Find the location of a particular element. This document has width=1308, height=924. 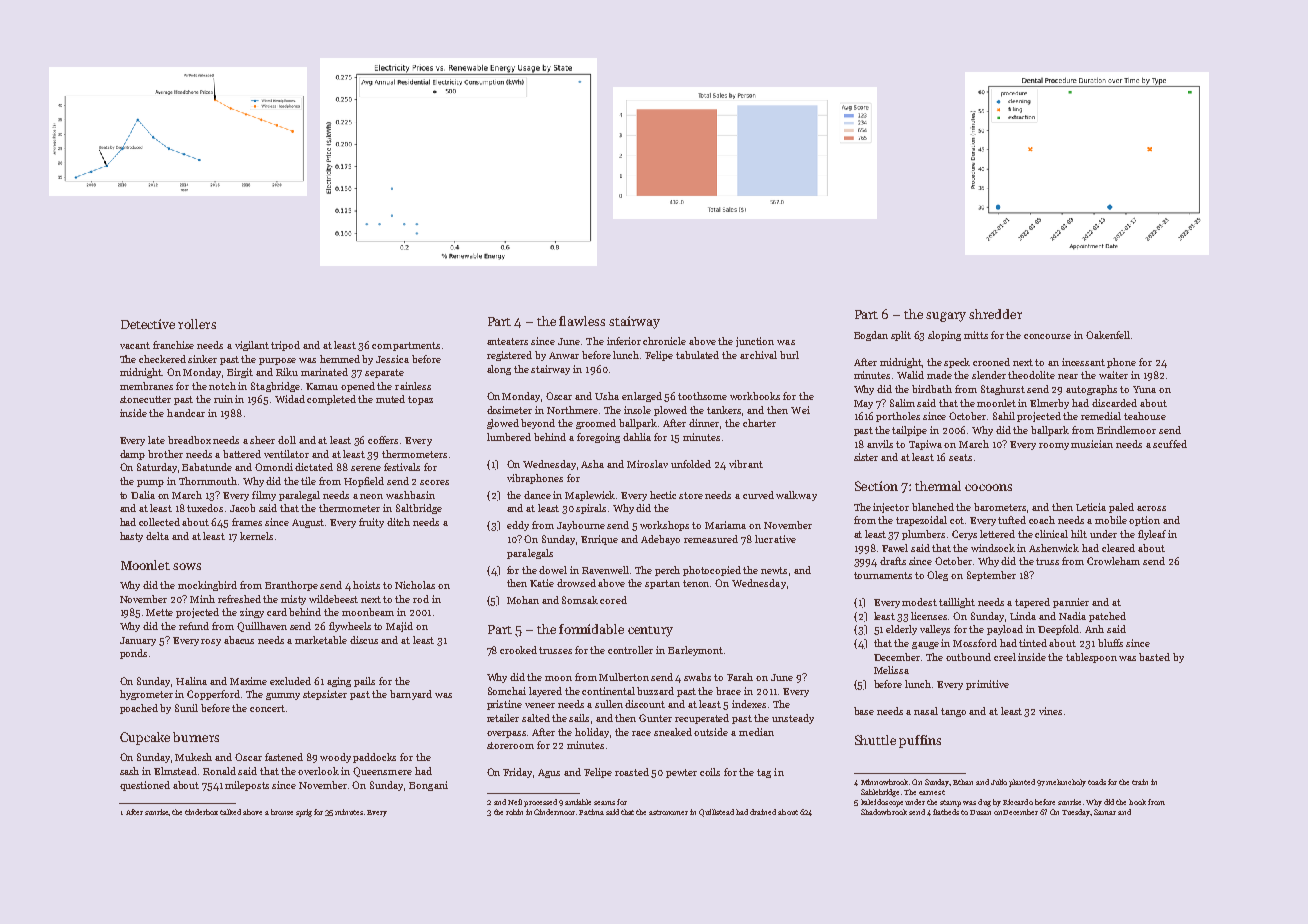

talked is located at coordinates (230, 812).
